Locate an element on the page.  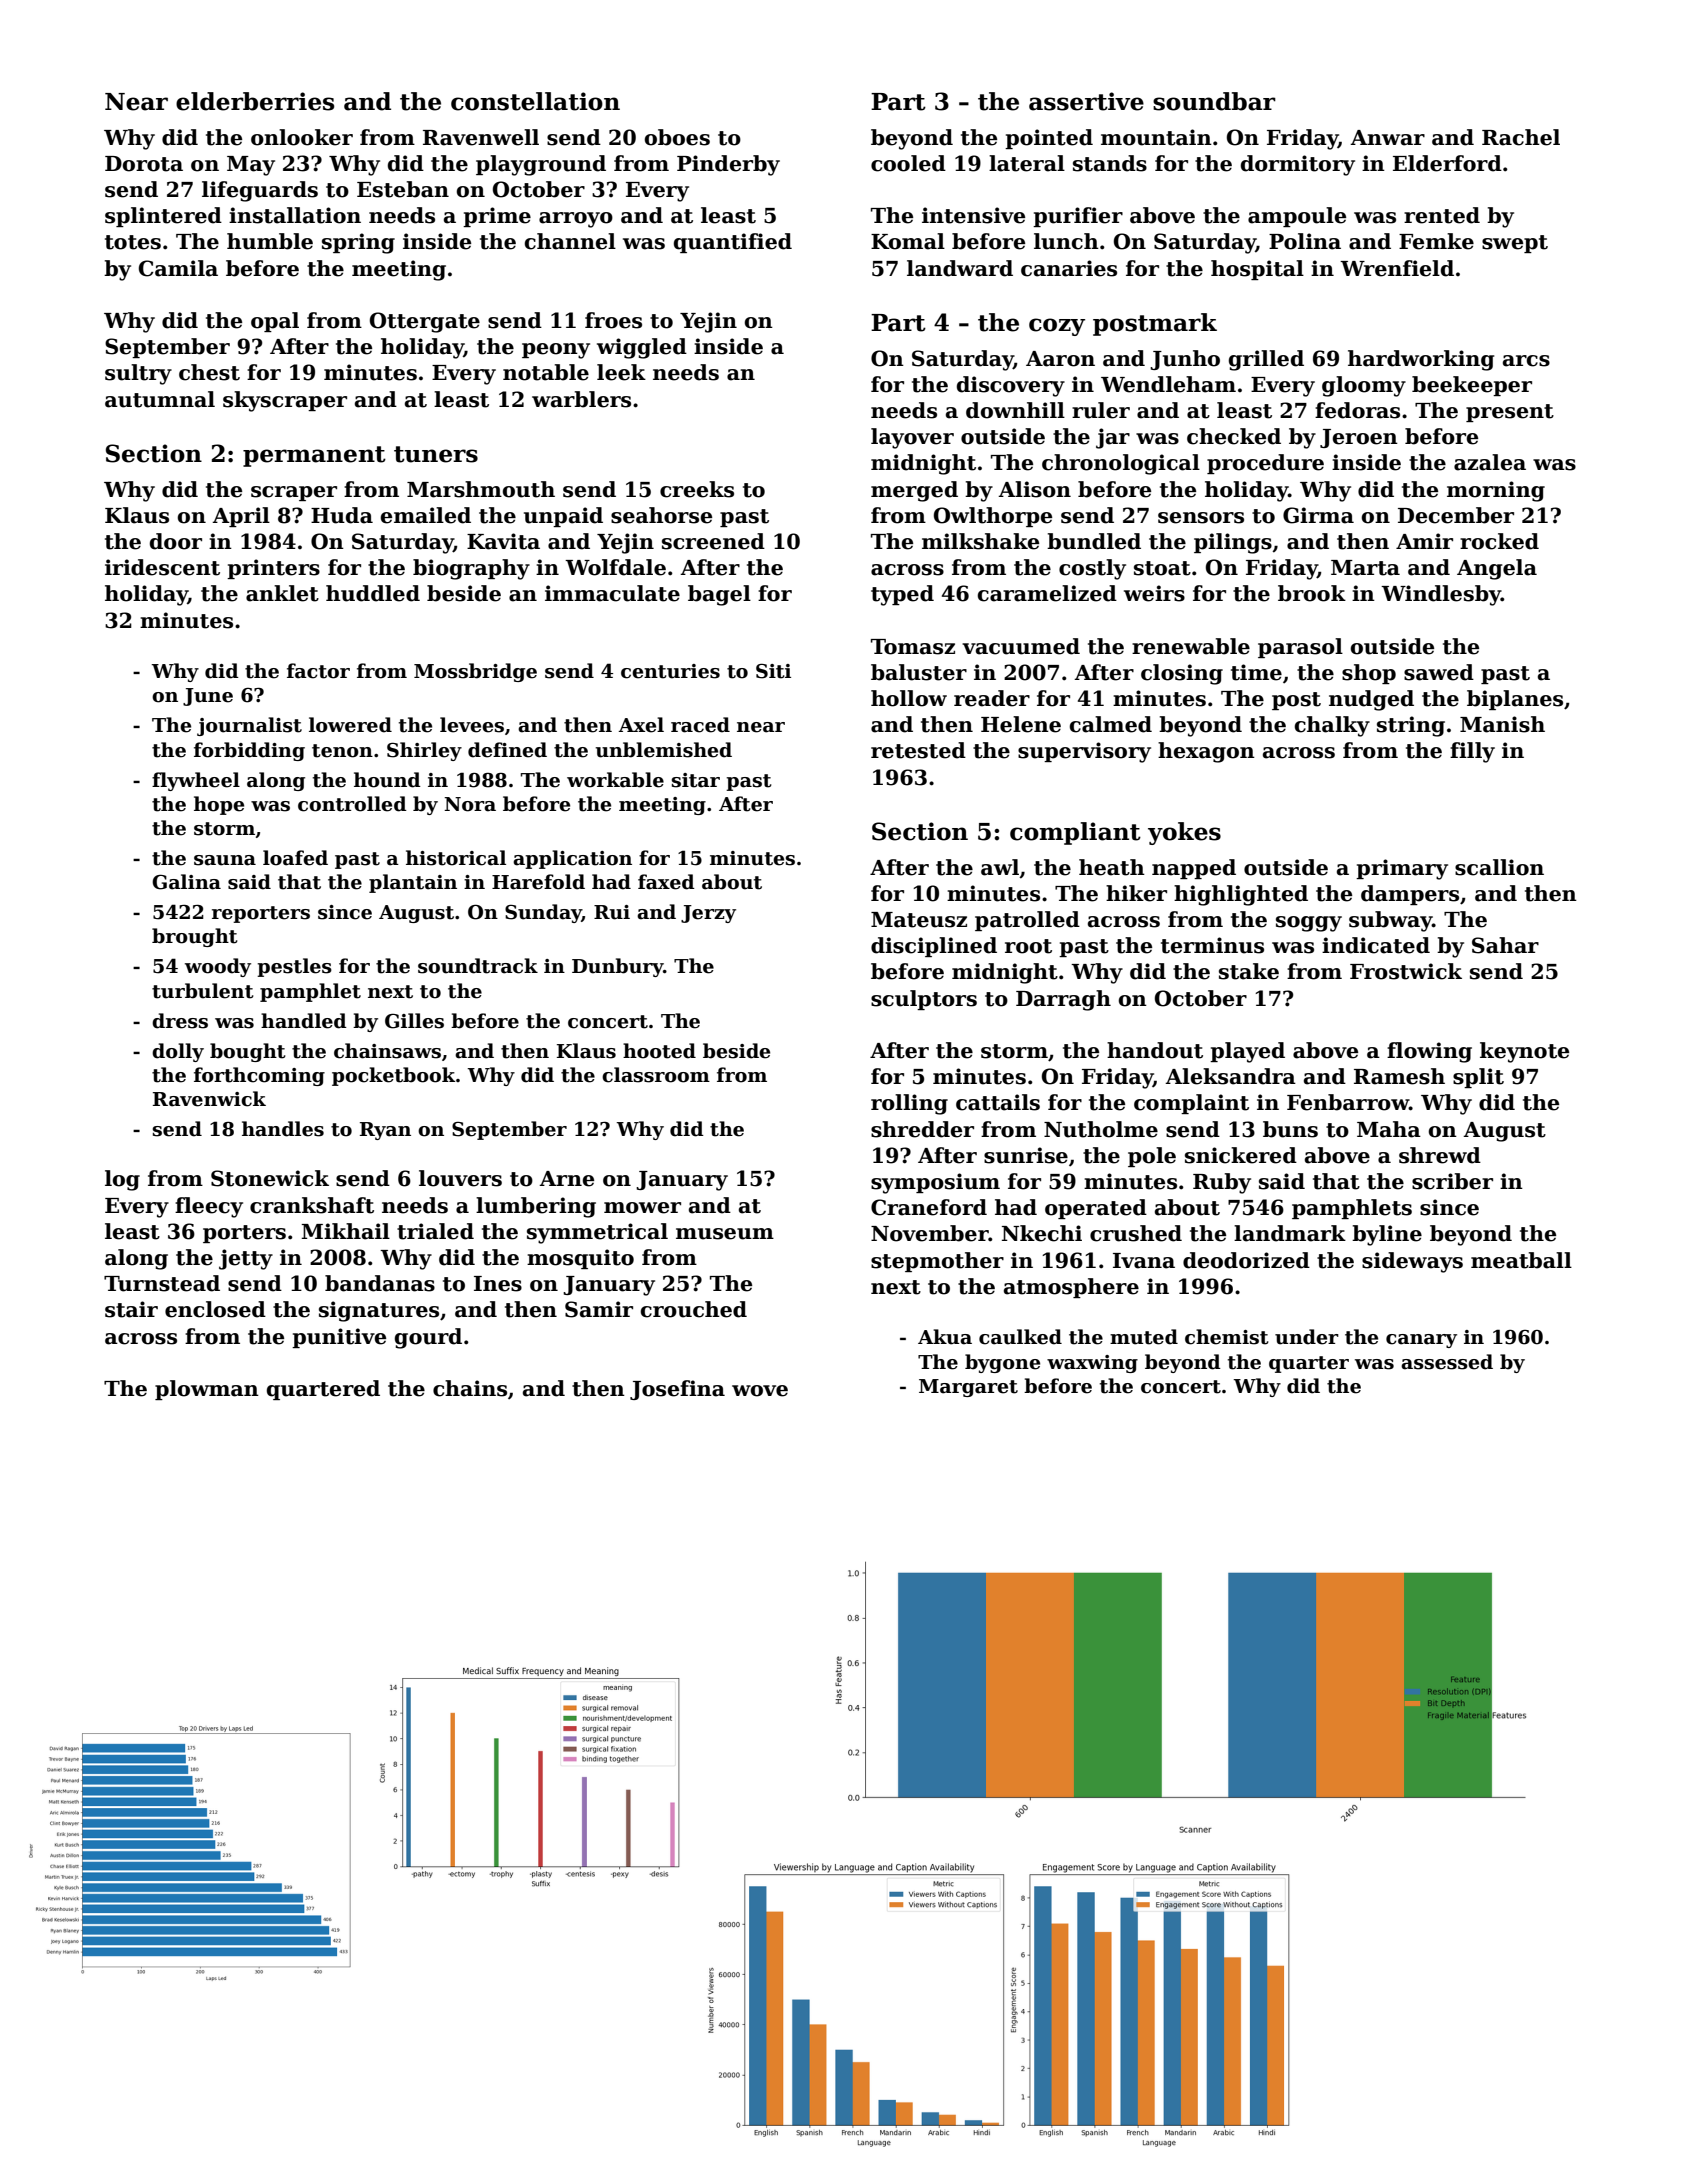
typed is located at coordinates (902, 595).
